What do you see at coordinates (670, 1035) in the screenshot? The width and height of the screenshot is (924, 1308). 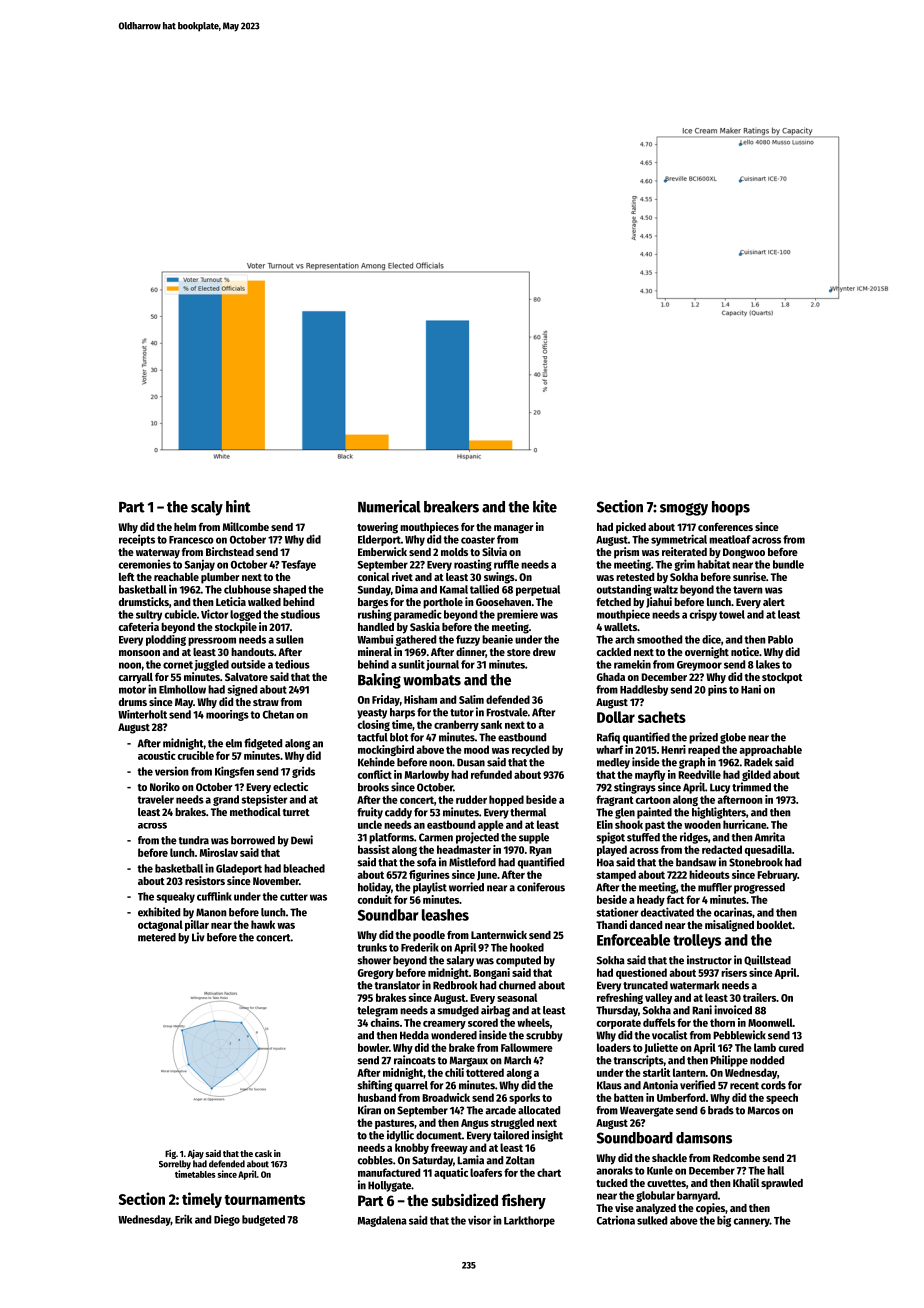 I see `vocalist` at bounding box center [670, 1035].
